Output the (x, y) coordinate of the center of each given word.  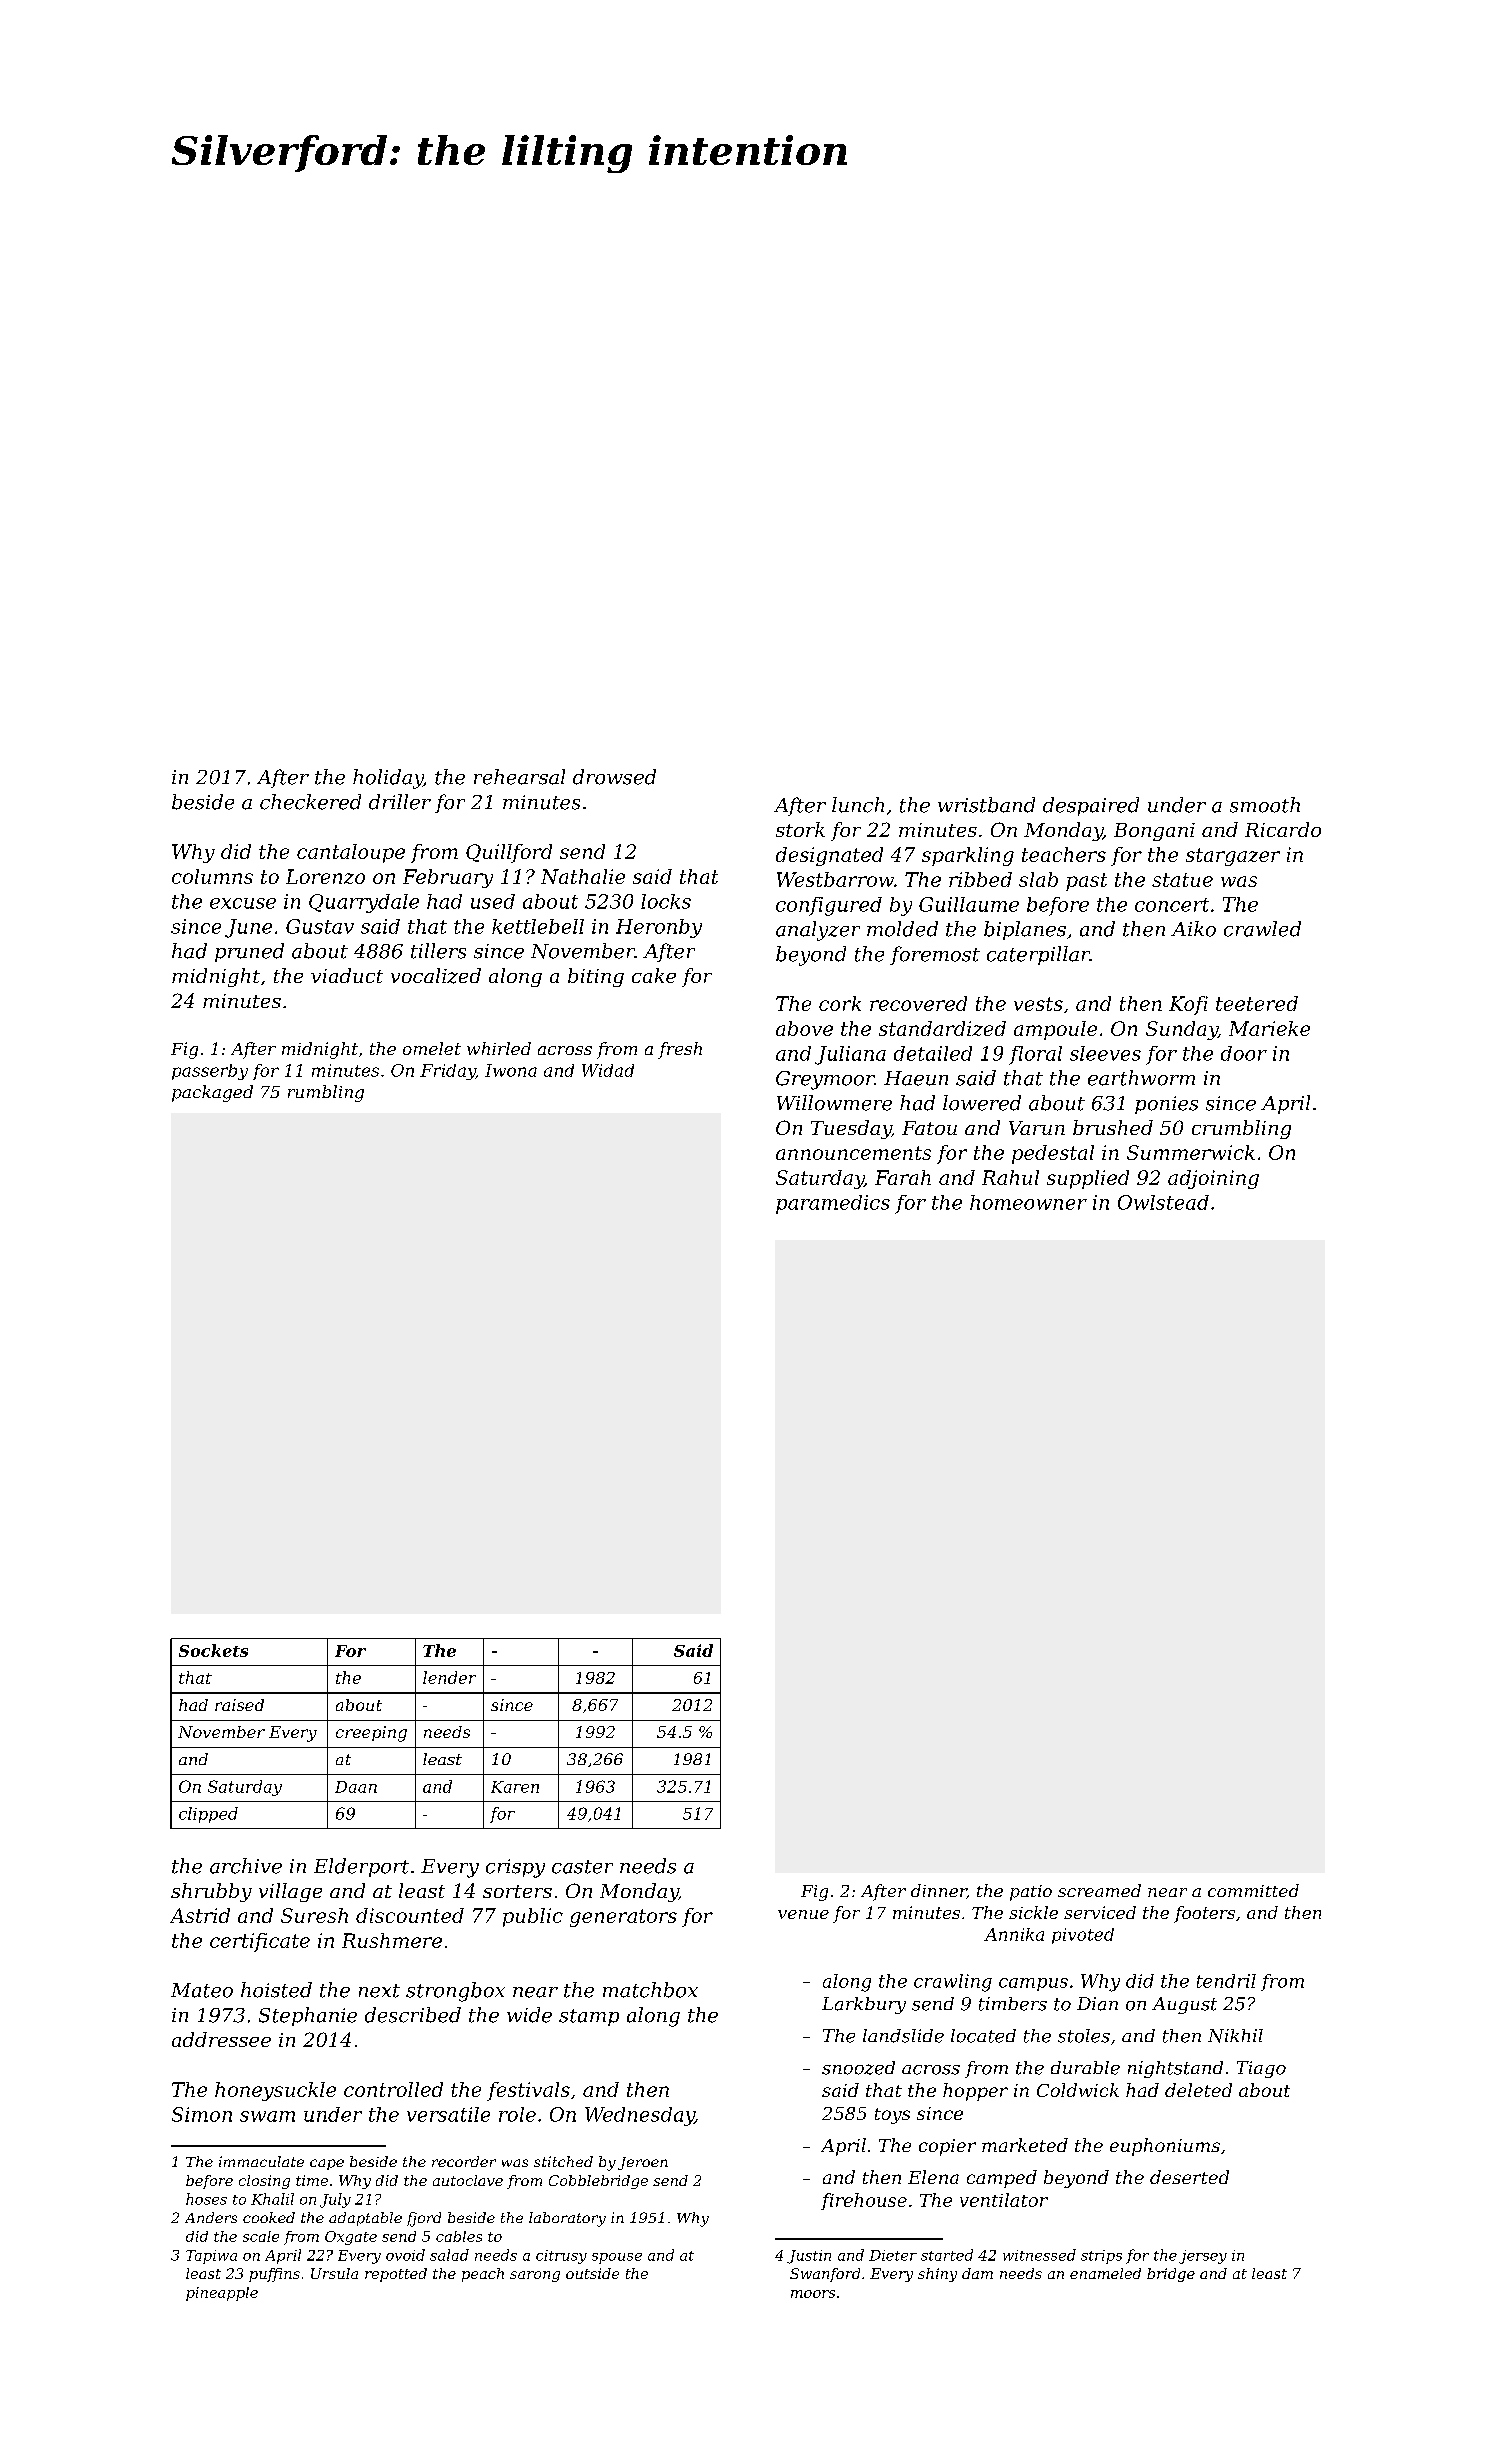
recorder (464, 2161)
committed (1253, 1890)
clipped (208, 1815)
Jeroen (643, 2163)
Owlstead (1163, 1202)
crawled (1262, 929)
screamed (1099, 1890)
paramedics (833, 1204)
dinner (939, 1891)
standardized (942, 1028)
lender (449, 1677)
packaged (212, 1093)
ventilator (1004, 2200)
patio (1031, 1893)
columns (212, 876)
